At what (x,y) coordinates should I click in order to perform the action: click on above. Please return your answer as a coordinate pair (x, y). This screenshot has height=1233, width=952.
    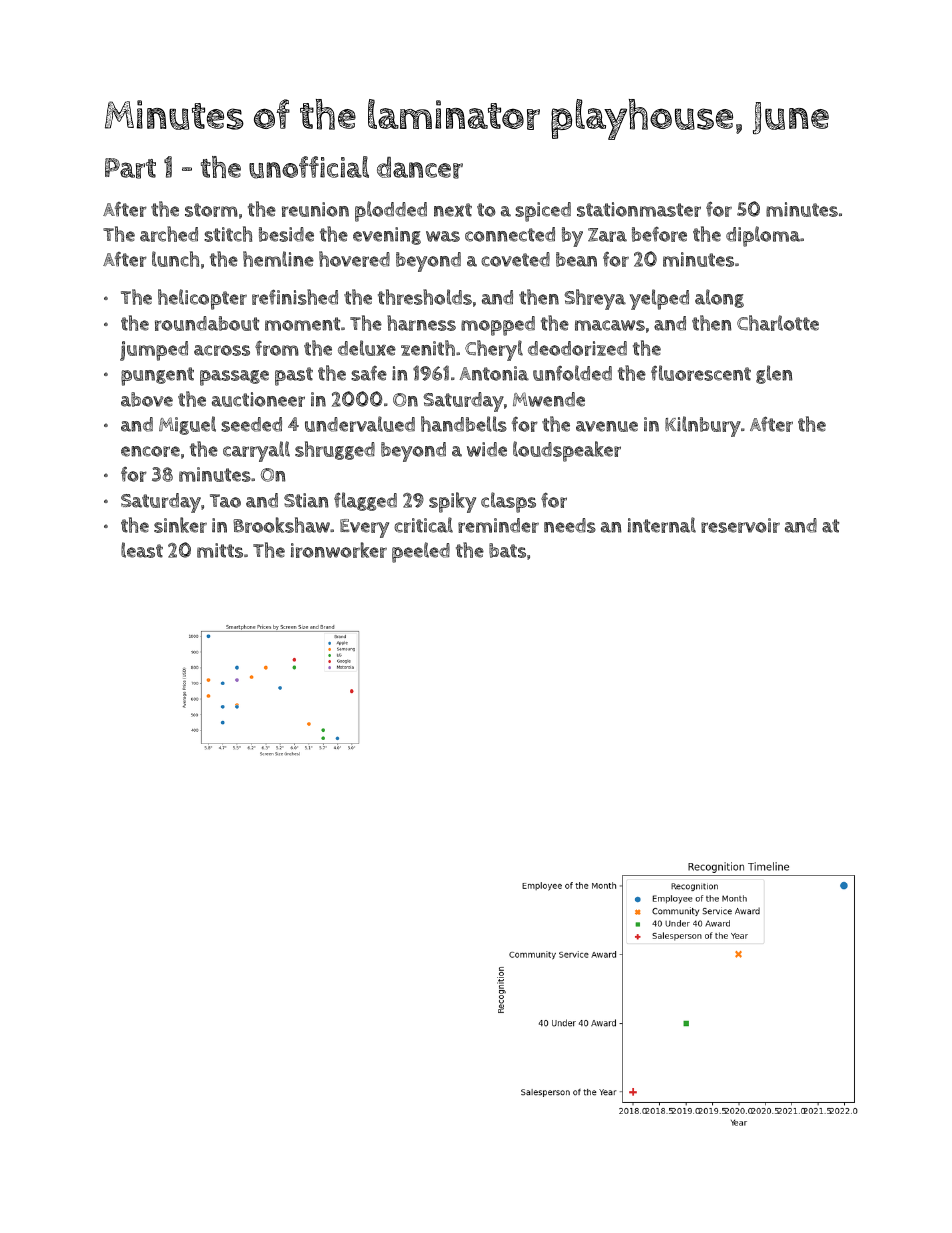
    Looking at the image, I should click on (147, 399).
